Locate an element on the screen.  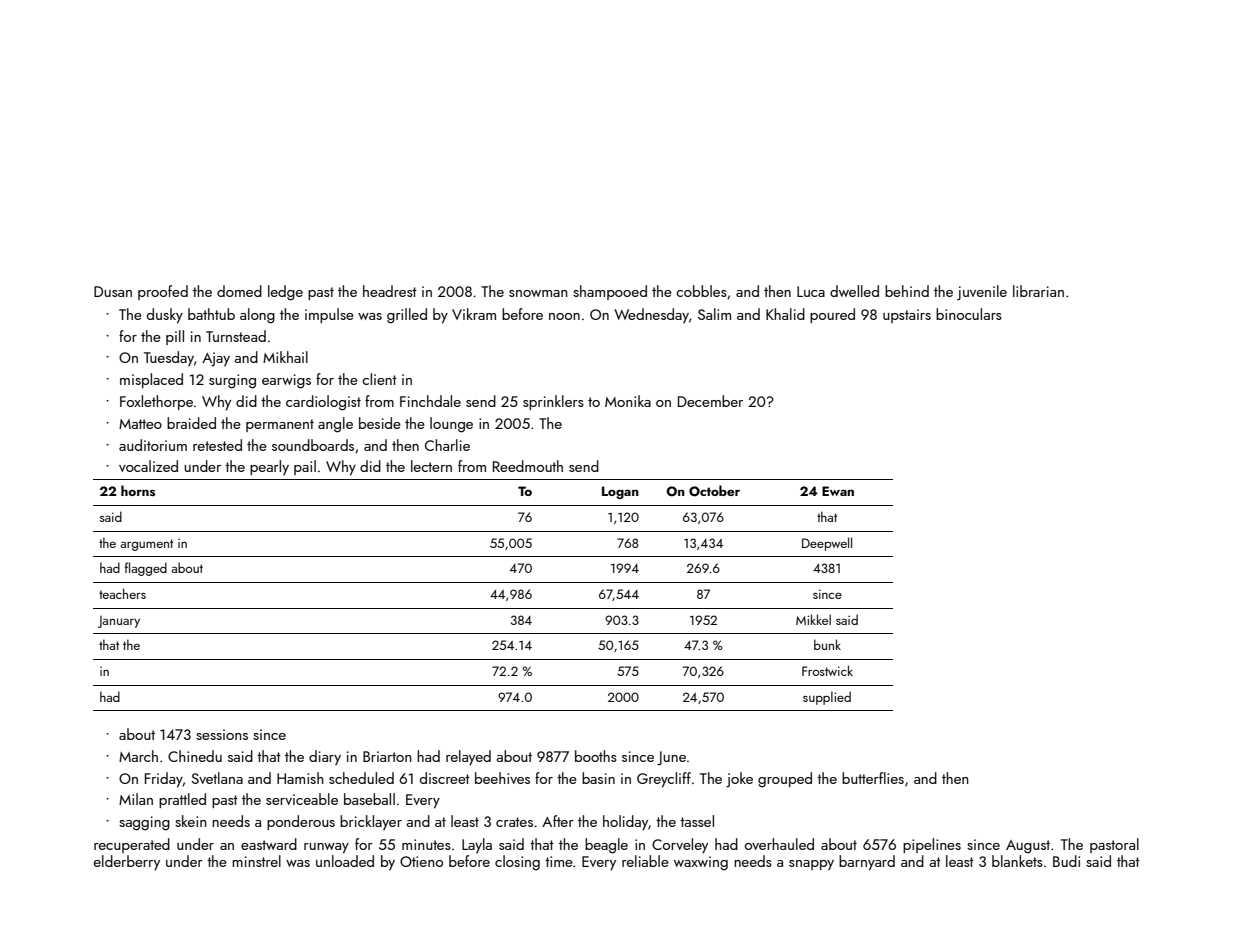
Frostwick is located at coordinates (827, 670).
